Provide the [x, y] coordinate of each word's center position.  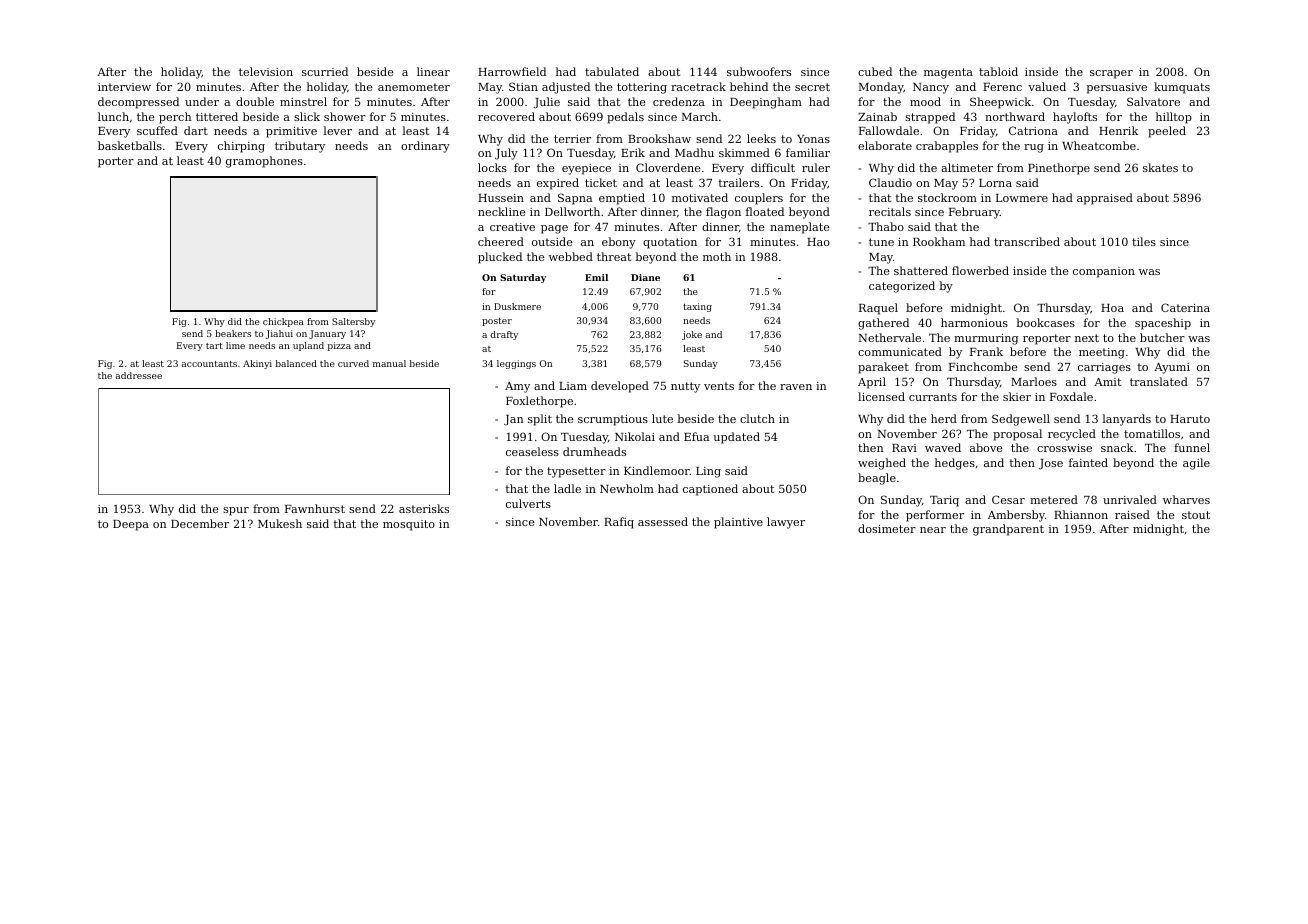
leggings [516, 364]
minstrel [303, 101]
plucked [500, 258]
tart [214, 346]
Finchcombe [983, 366]
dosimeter [887, 528]
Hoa [1112, 308]
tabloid [998, 71]
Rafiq [619, 523]
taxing [697, 307]
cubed [875, 71]
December [200, 523]
